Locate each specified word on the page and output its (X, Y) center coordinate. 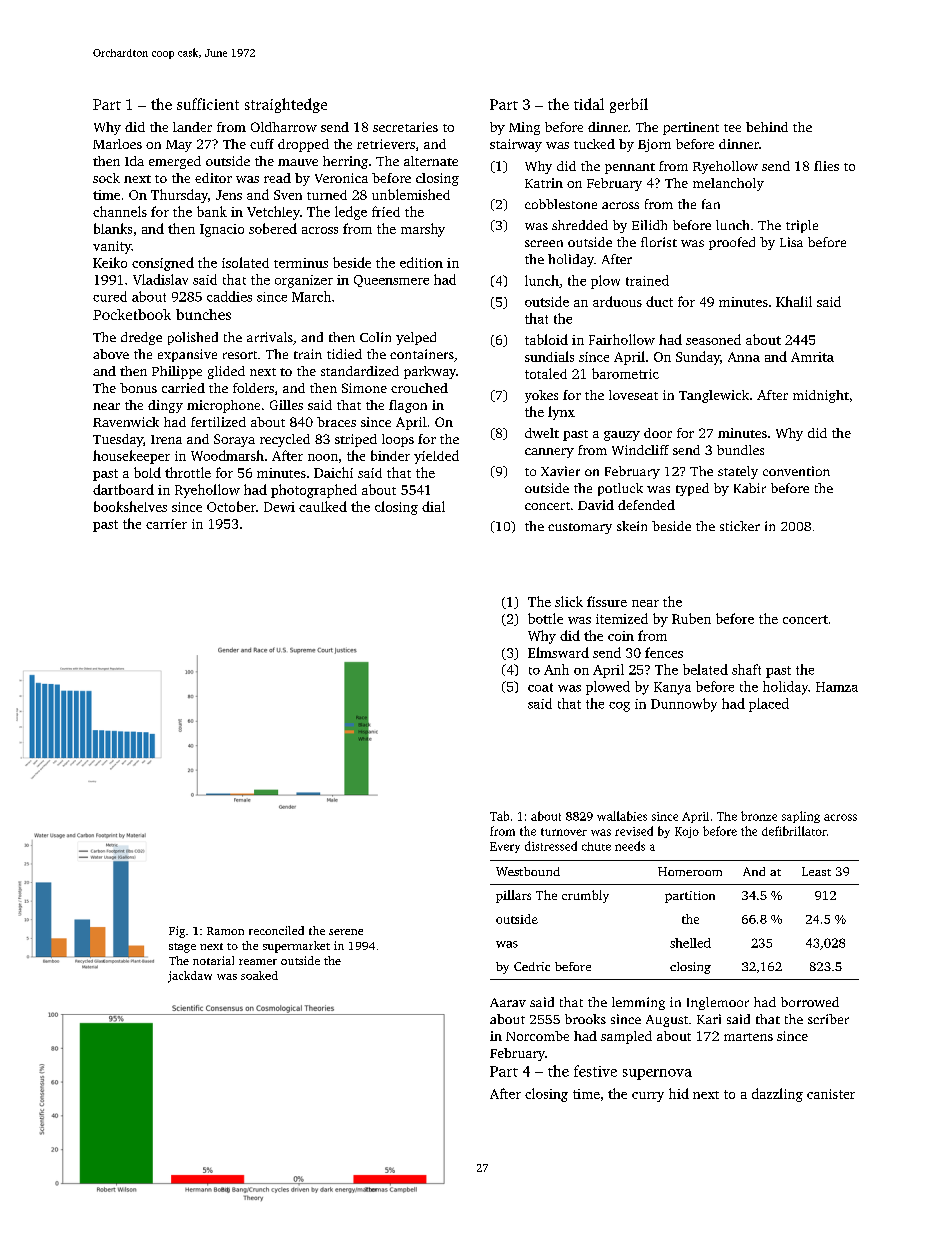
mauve (298, 162)
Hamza (837, 687)
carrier (166, 524)
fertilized (218, 422)
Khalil (794, 301)
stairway (516, 145)
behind (767, 127)
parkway (430, 372)
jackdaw (190, 977)
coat (540, 687)
